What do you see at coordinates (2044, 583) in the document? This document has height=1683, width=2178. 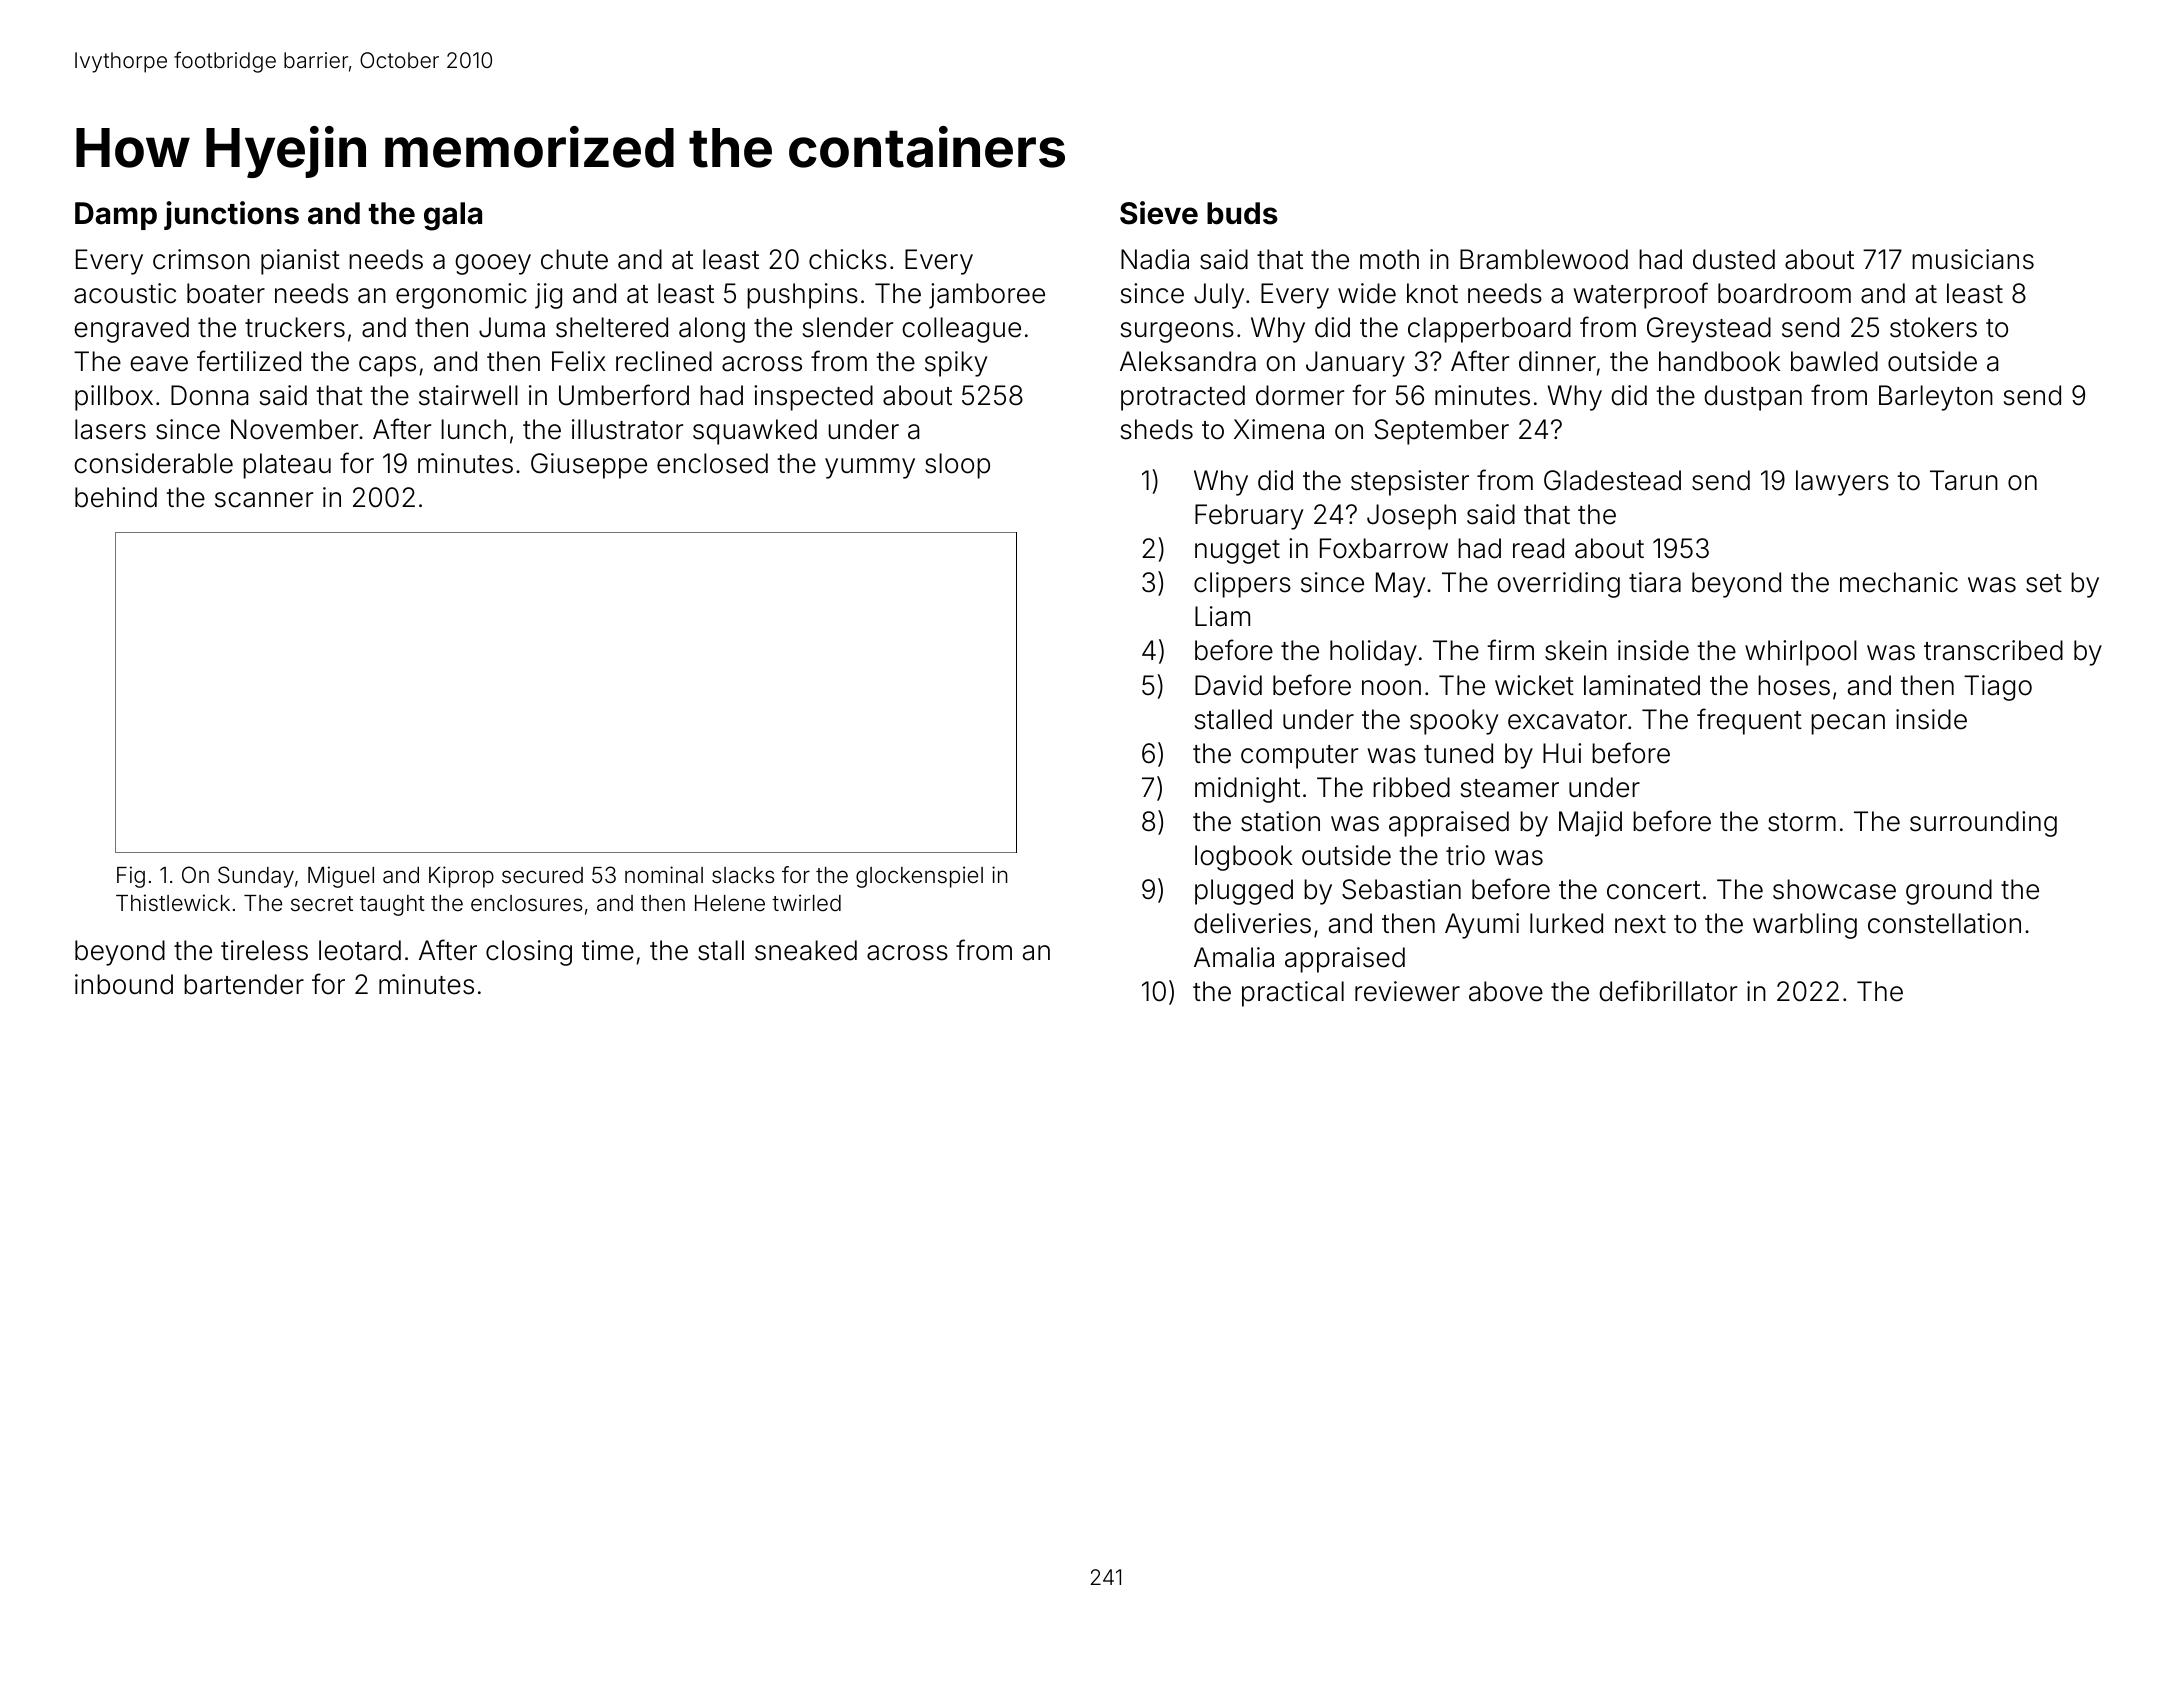 I see `set` at bounding box center [2044, 583].
